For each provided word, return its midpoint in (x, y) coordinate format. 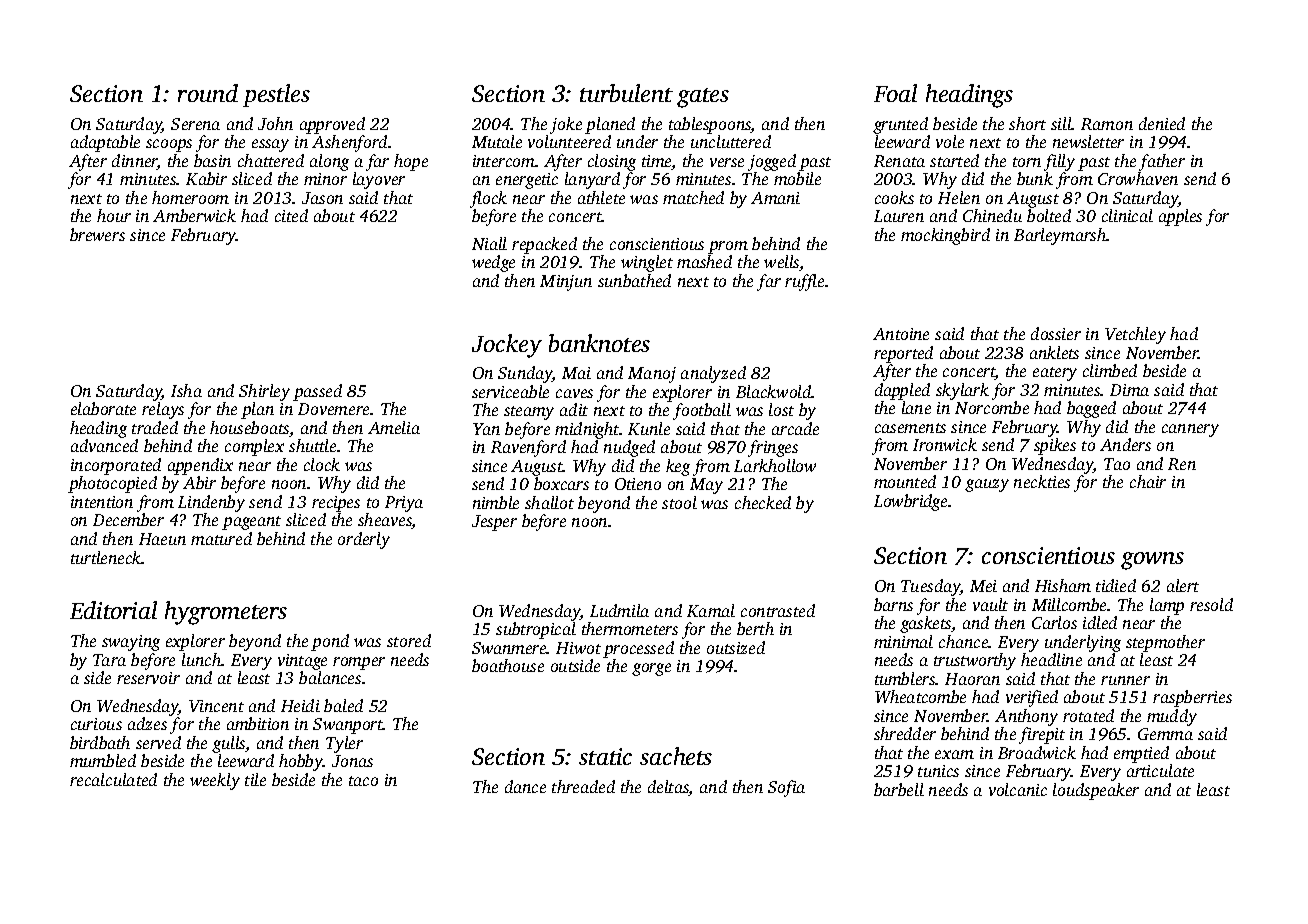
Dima (1129, 390)
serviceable (510, 391)
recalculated (113, 779)
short (1027, 123)
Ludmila (619, 610)
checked (763, 502)
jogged (772, 162)
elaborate (103, 408)
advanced (104, 445)
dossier (1056, 333)
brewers (97, 234)
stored (409, 640)
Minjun (566, 283)
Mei (983, 586)
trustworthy (975, 661)
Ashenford (349, 143)
